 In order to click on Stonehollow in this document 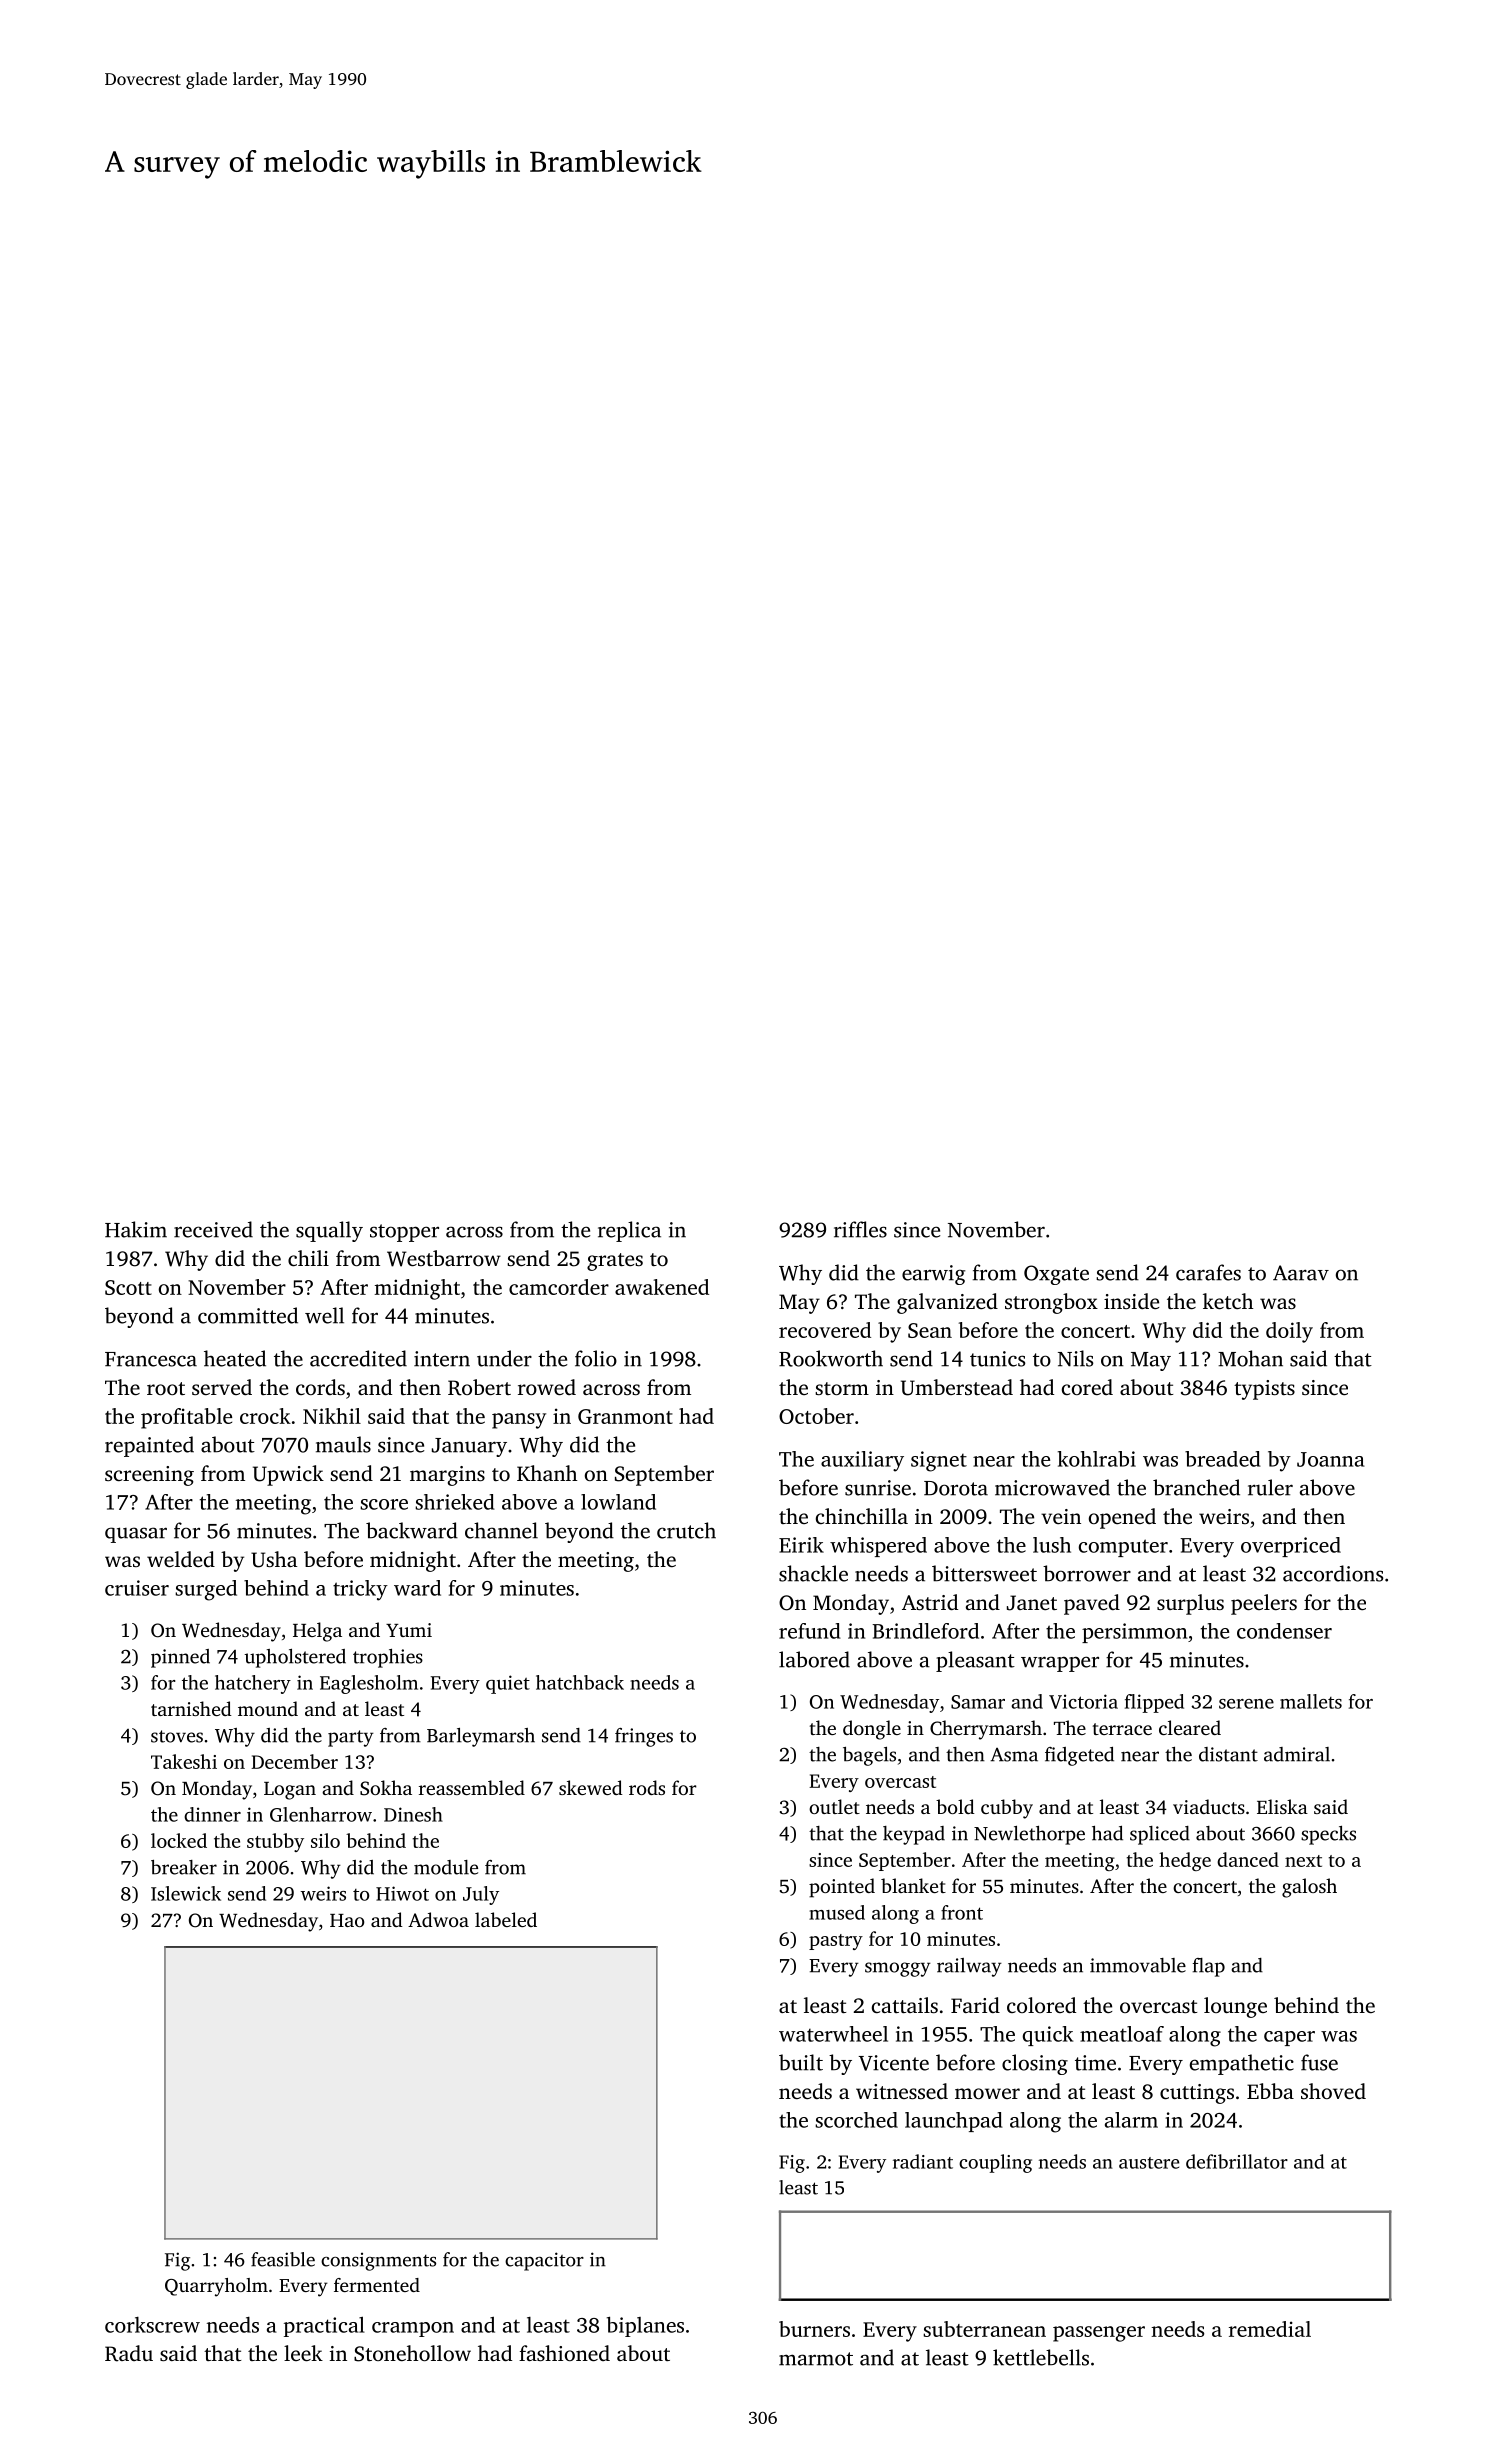, I will do `click(412, 2353)`.
